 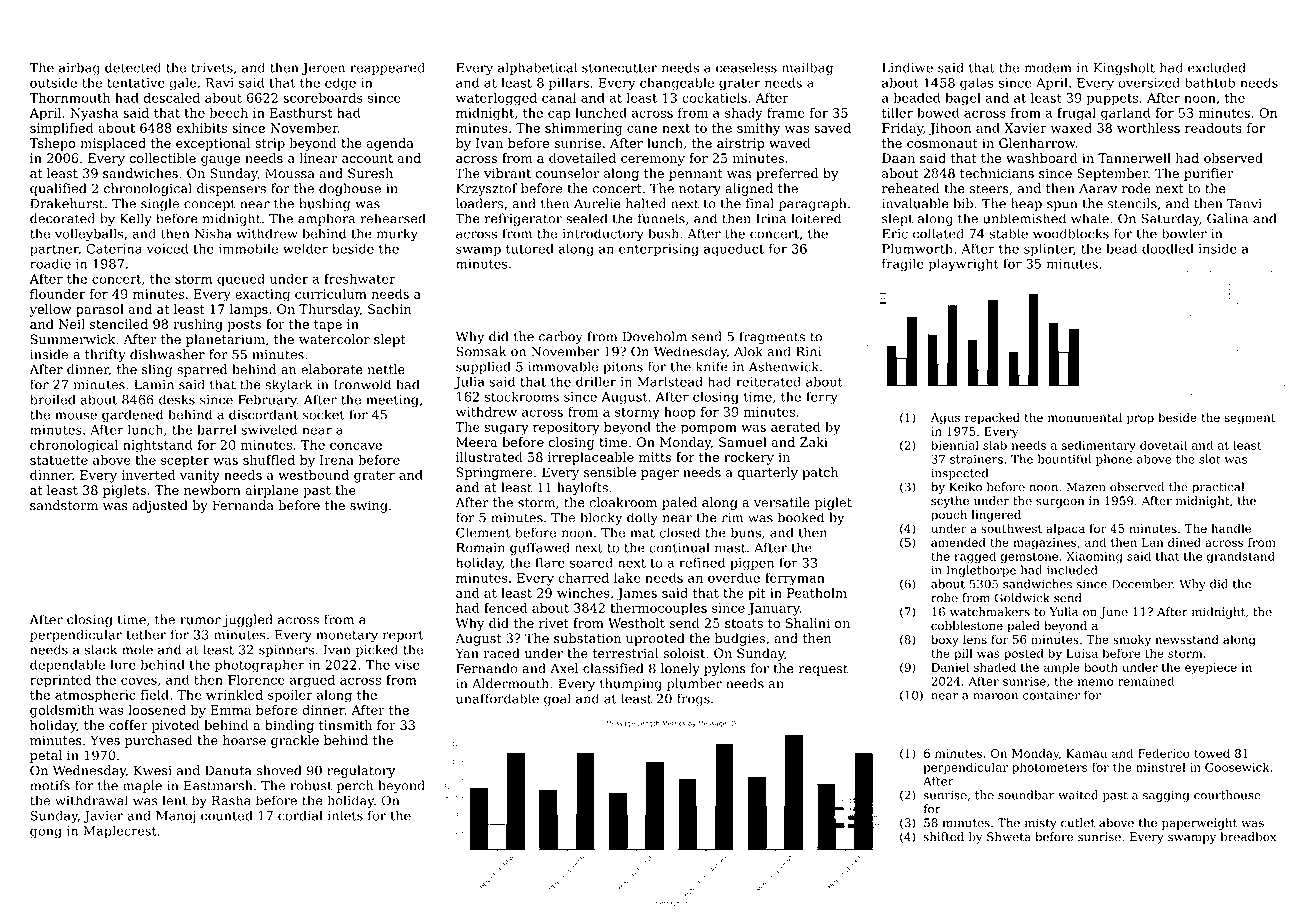 I want to click on binding, so click(x=289, y=726).
